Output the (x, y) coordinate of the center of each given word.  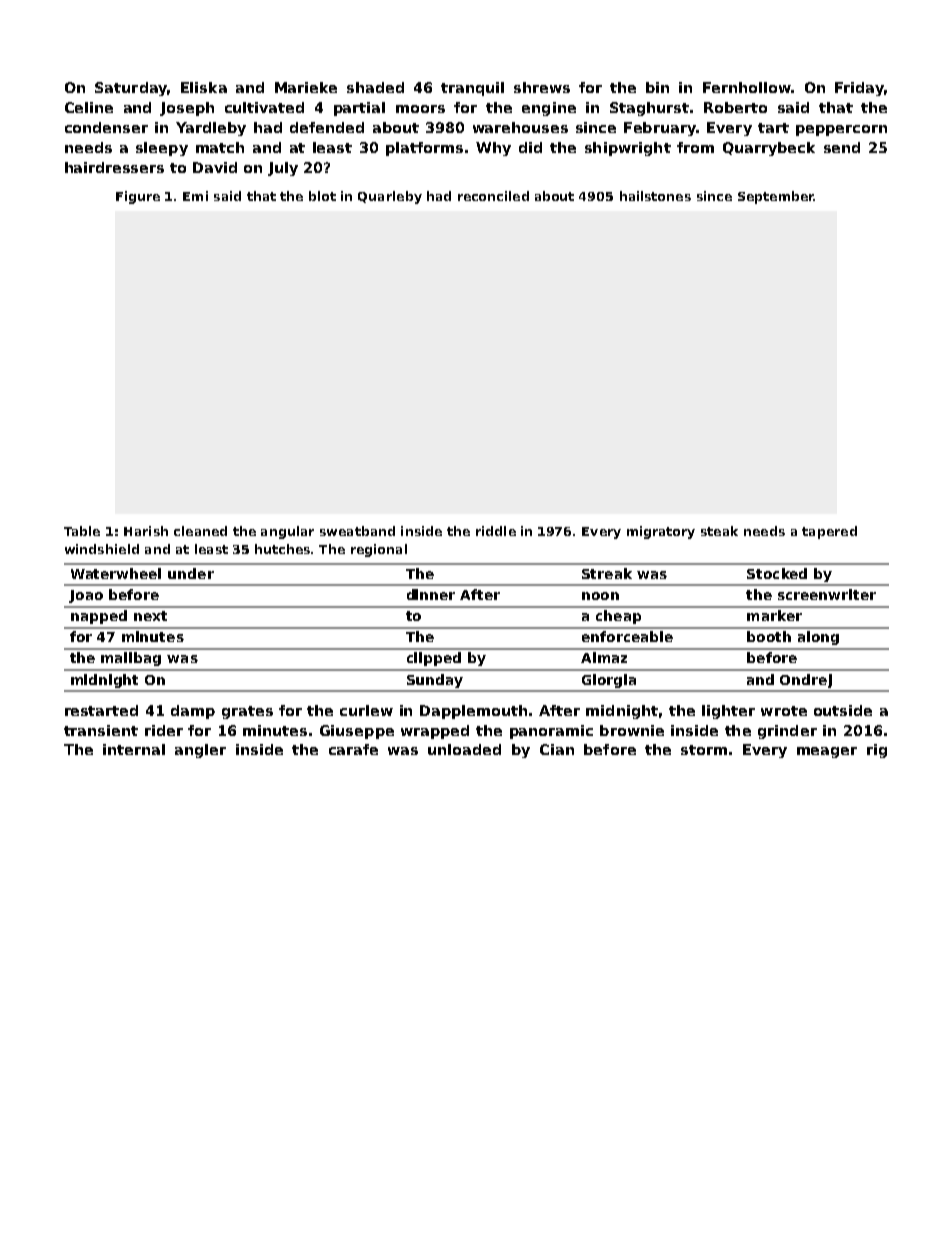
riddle (496, 531)
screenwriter (827, 594)
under (191, 573)
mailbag (131, 659)
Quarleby (390, 197)
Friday (859, 89)
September (776, 197)
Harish (146, 531)
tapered (829, 532)
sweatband (357, 531)
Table (82, 531)
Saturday (131, 89)
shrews (542, 87)
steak (719, 531)
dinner (431, 594)
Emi (195, 196)
